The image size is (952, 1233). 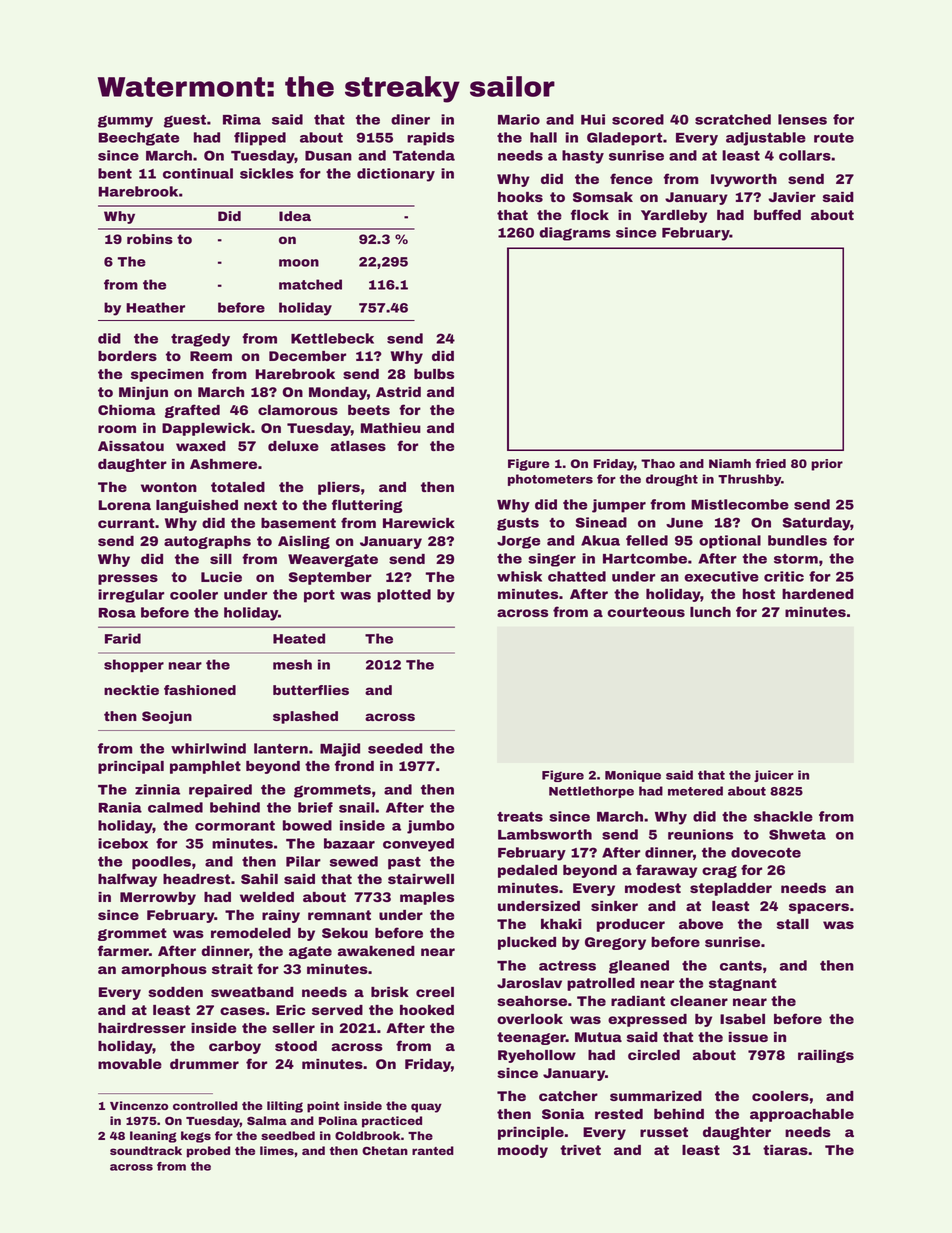 I want to click on bent, so click(x=115, y=173).
